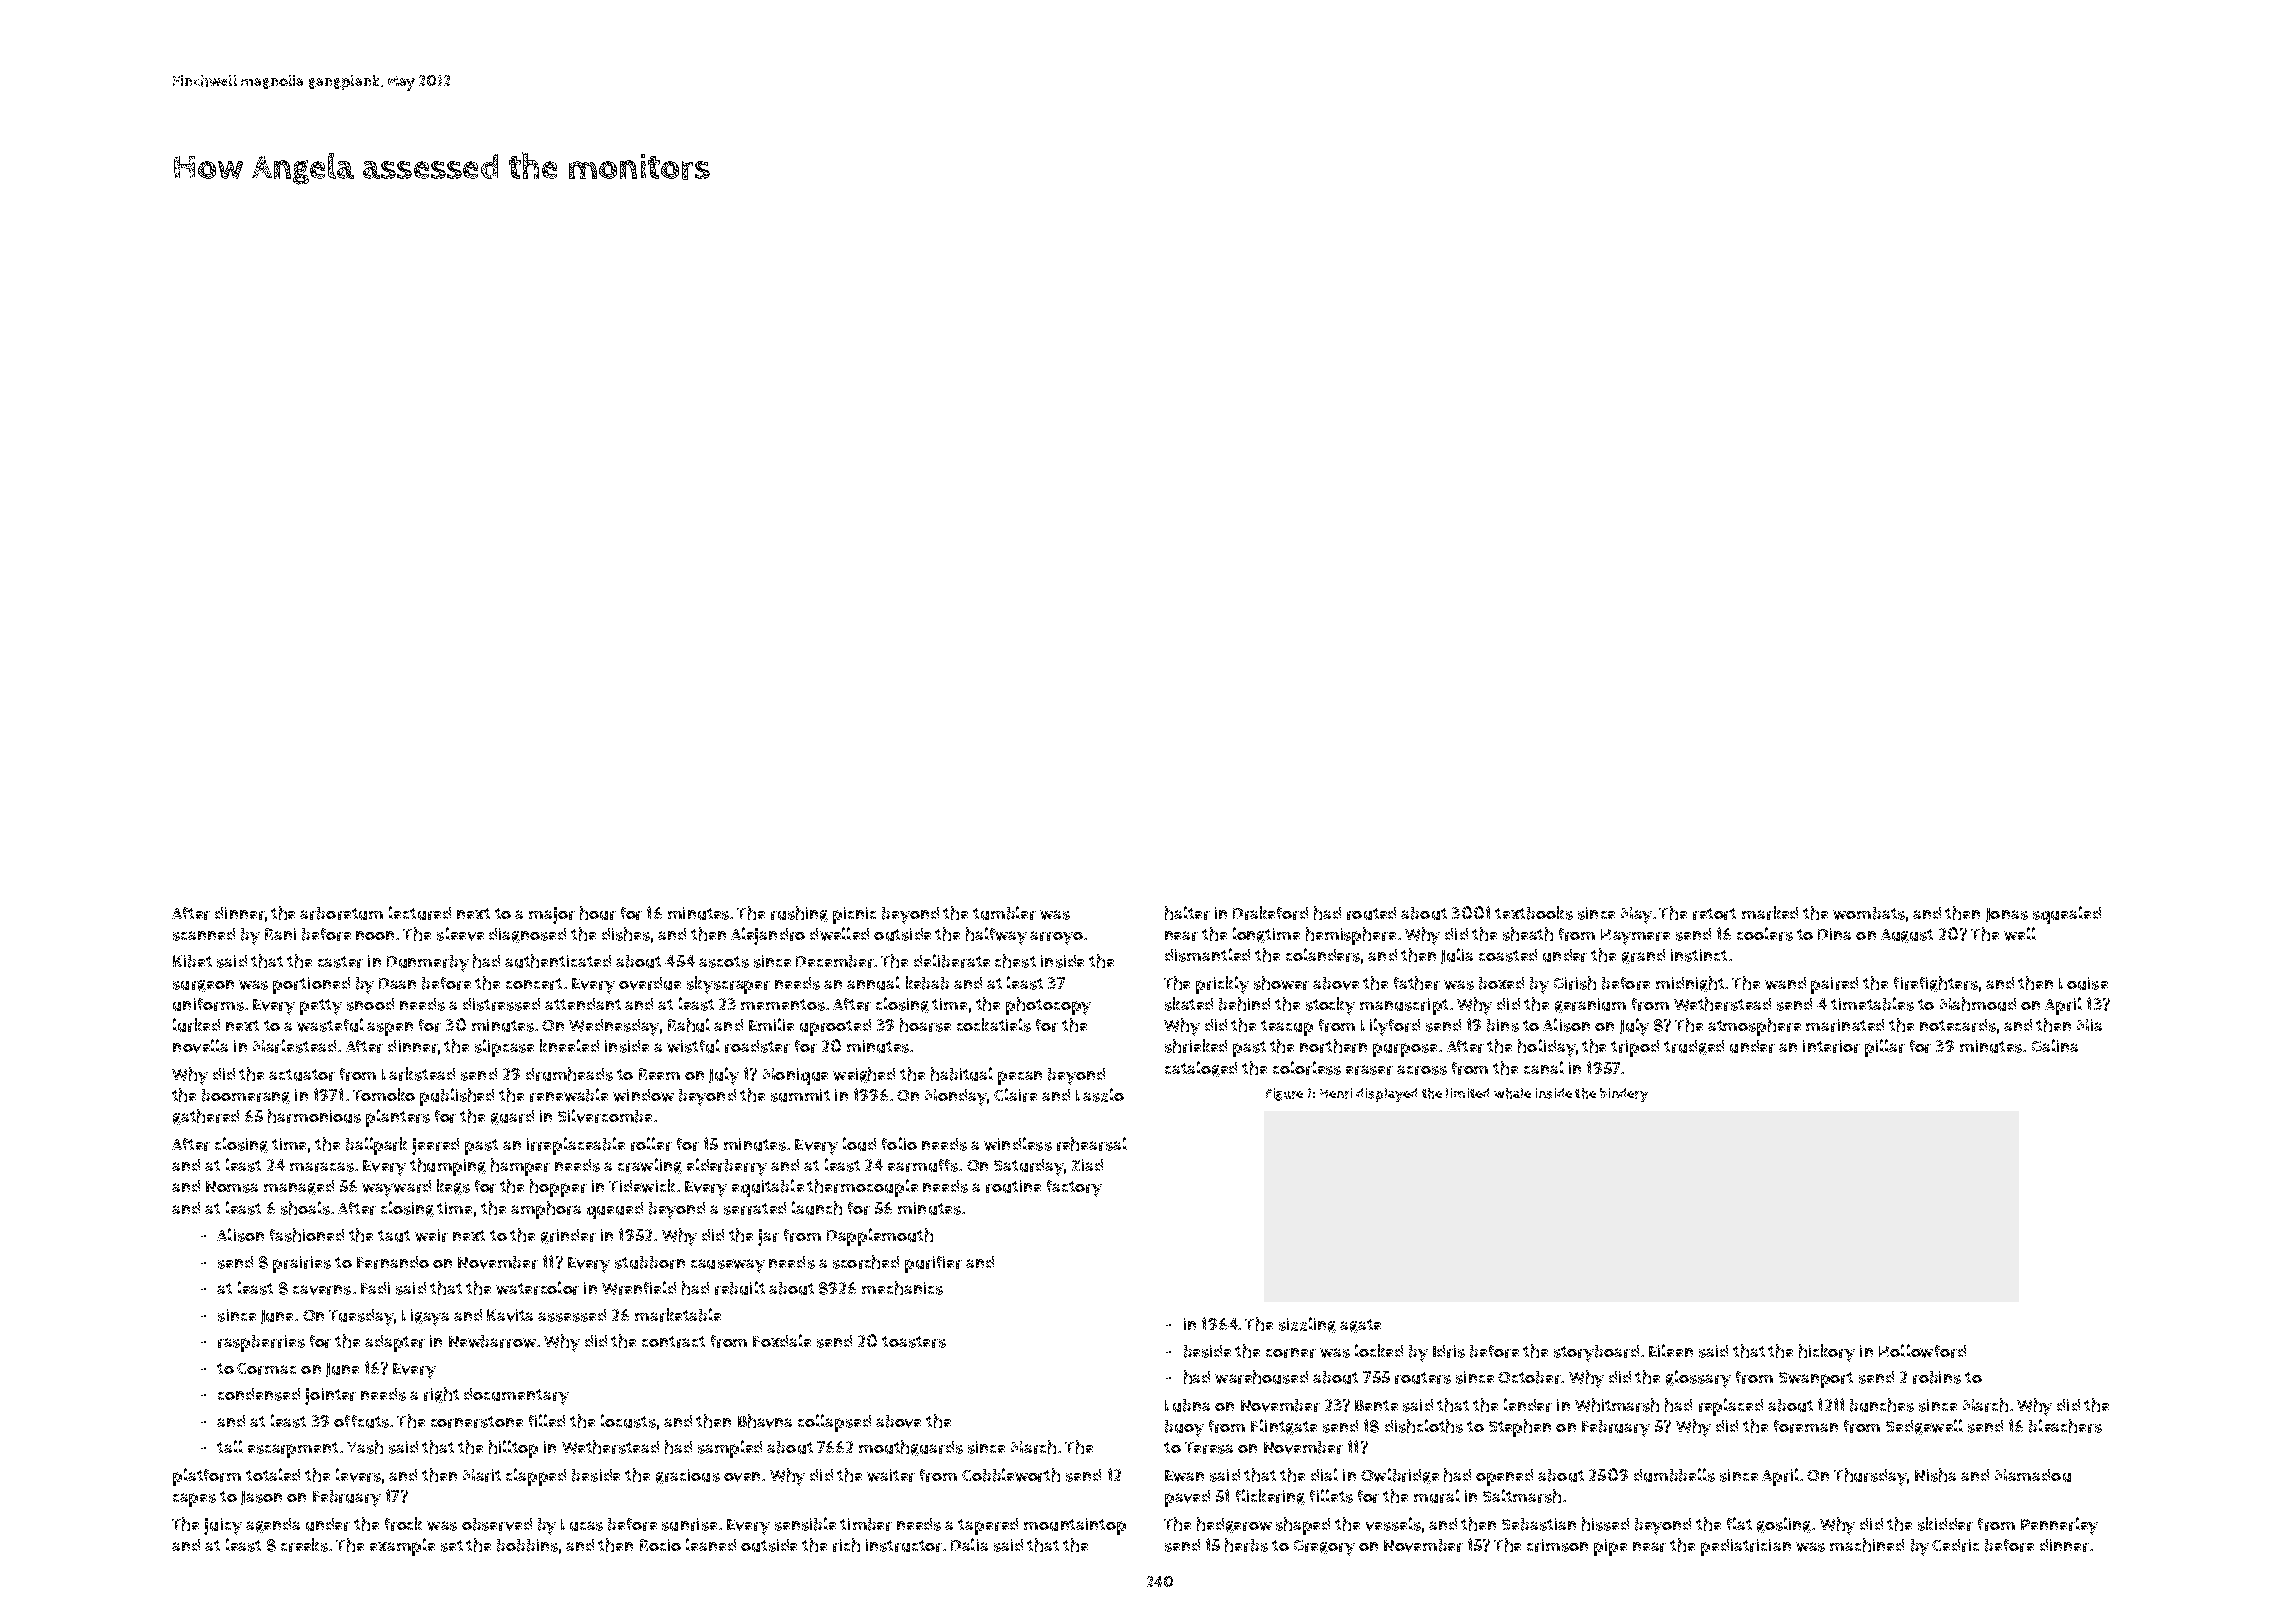  I want to click on Nomsa, so click(232, 1187).
